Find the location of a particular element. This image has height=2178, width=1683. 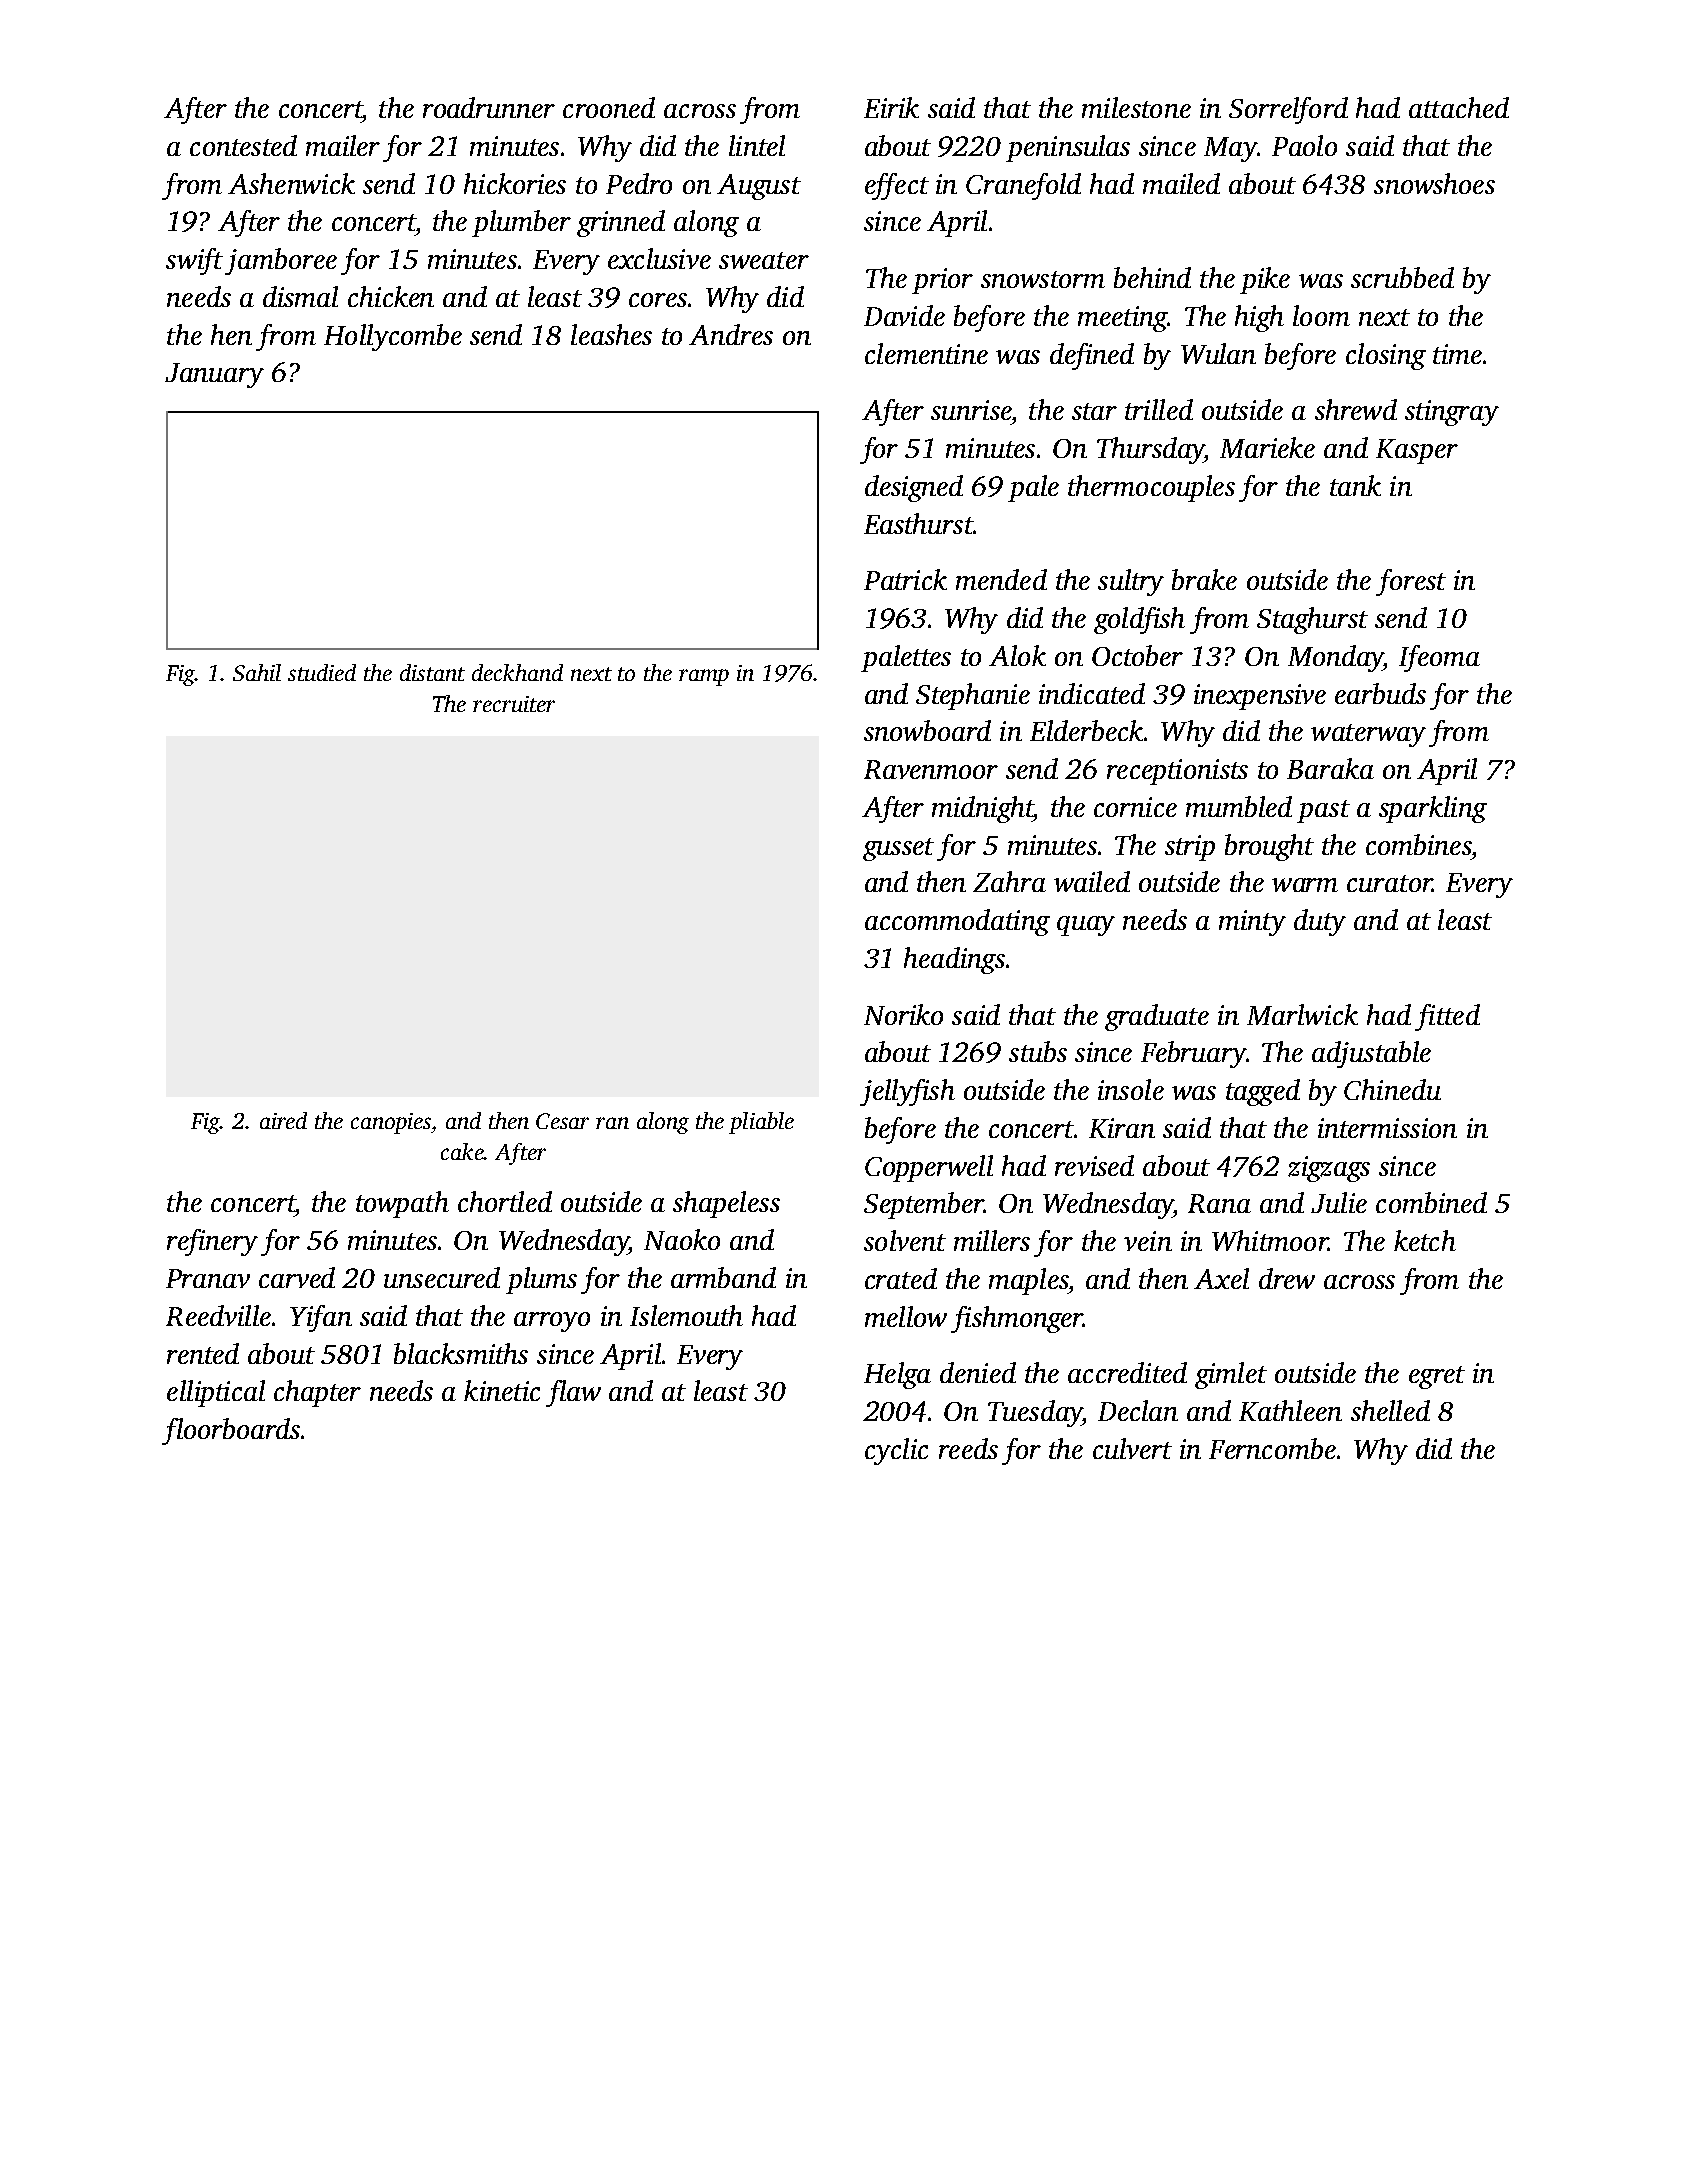

floorboards is located at coordinates (231, 1431).
